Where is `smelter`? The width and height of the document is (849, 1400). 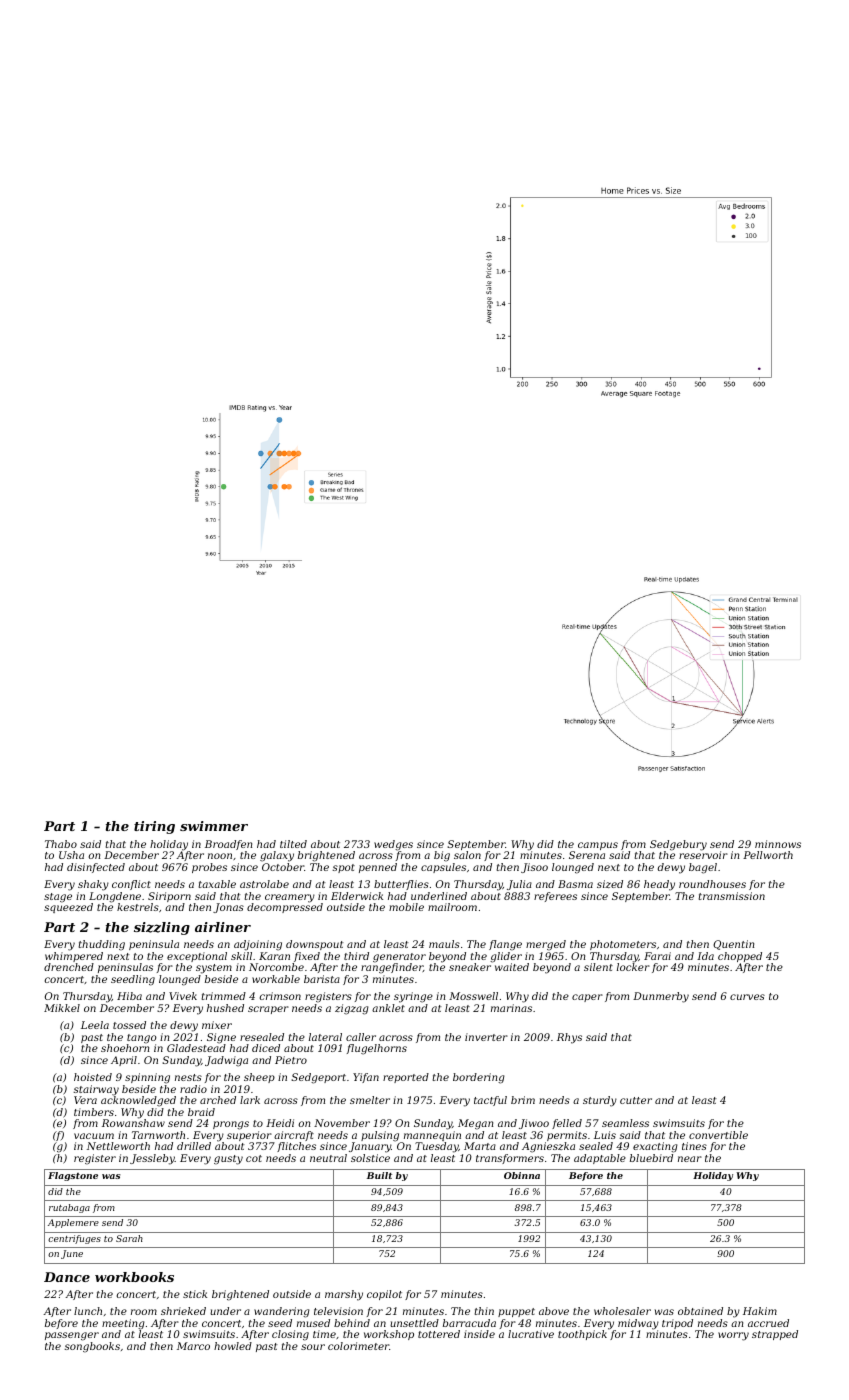
smelter is located at coordinates (370, 1100).
